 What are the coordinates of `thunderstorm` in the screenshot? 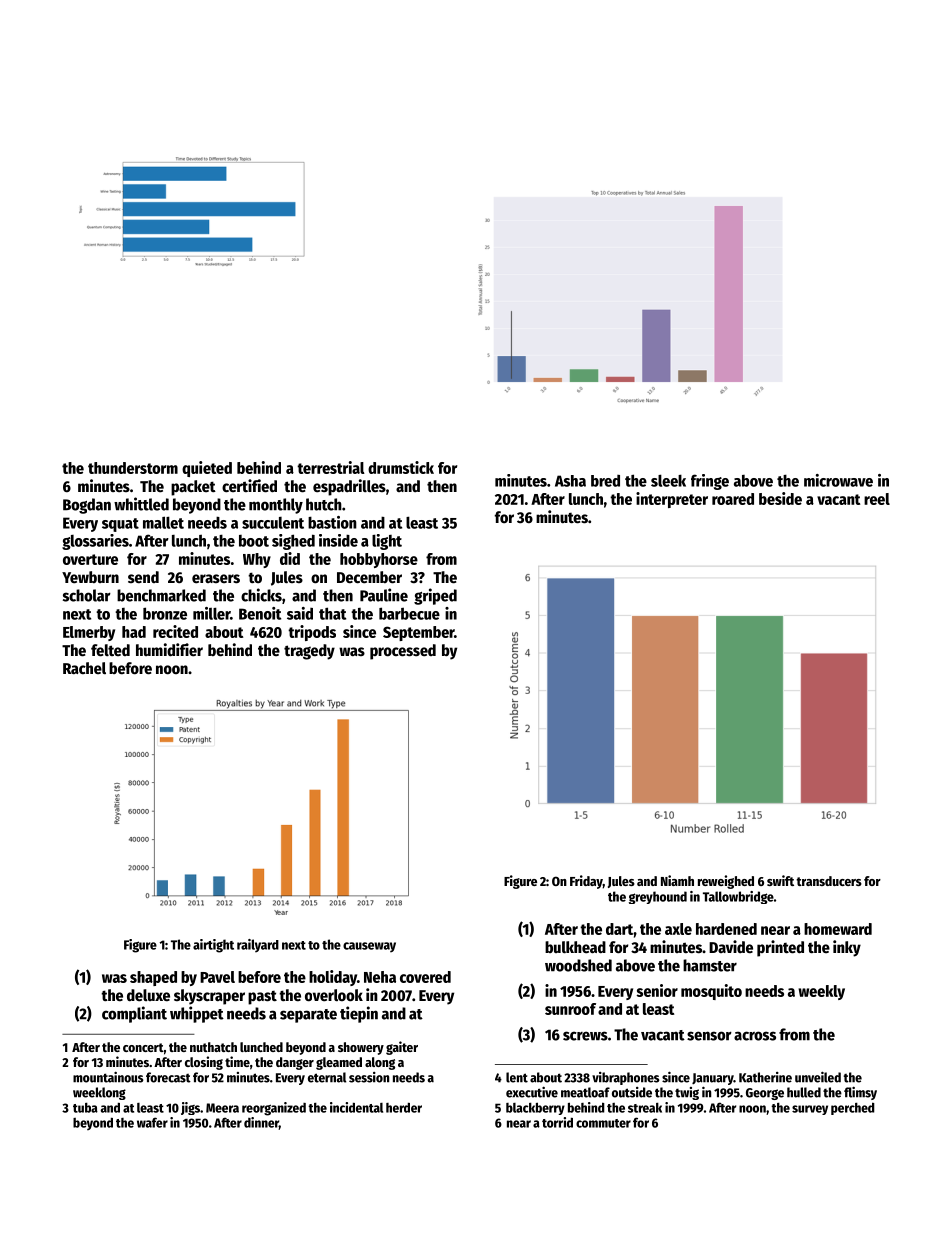 It's located at (133, 468).
